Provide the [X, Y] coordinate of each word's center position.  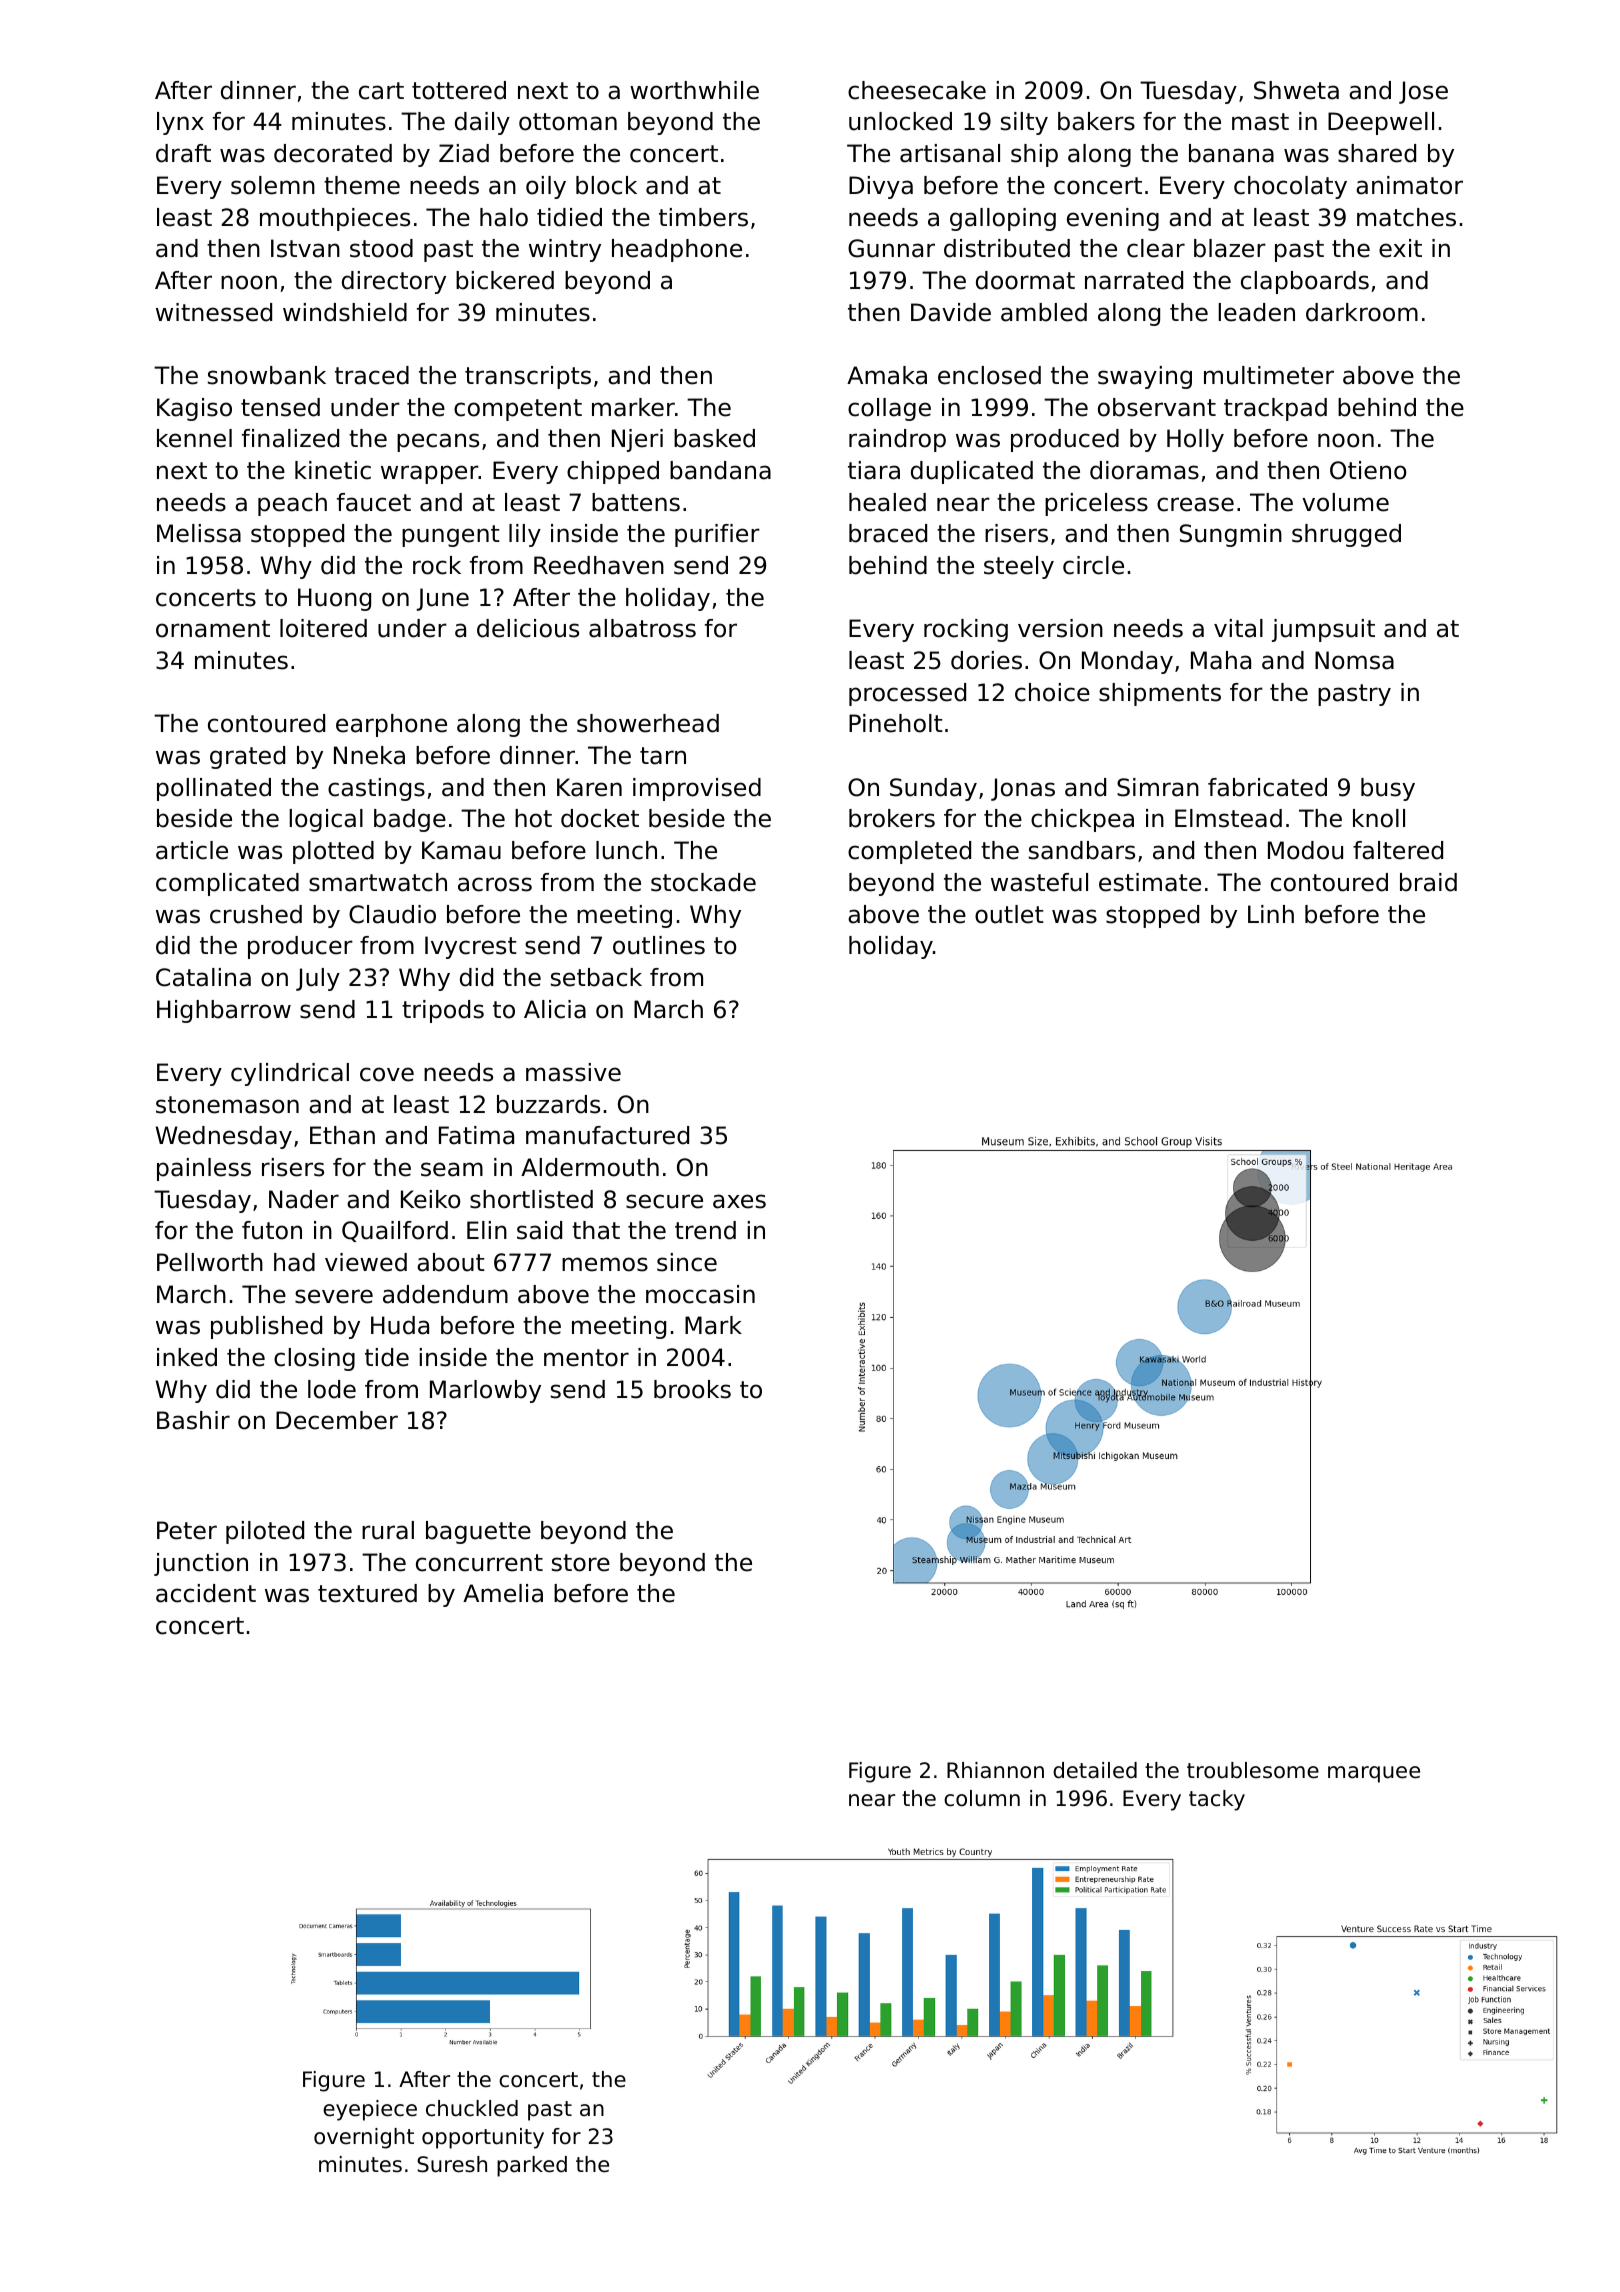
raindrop [897, 440]
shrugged [1346, 535]
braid [1428, 882]
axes [739, 1201]
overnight [364, 2138]
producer [300, 947]
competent [518, 410]
